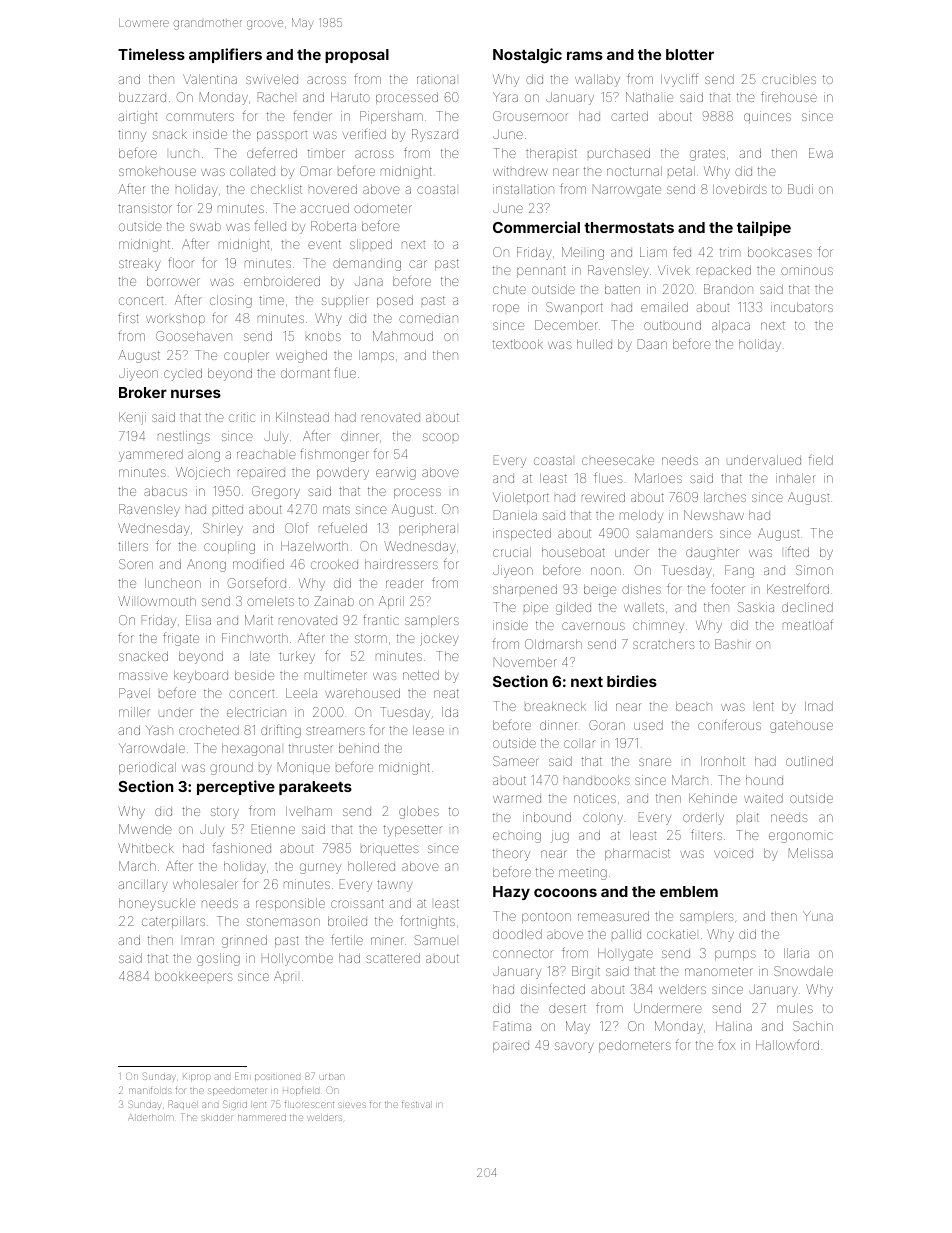  Describe the element at coordinates (181, 263) in the screenshot. I see `floor` at that location.
